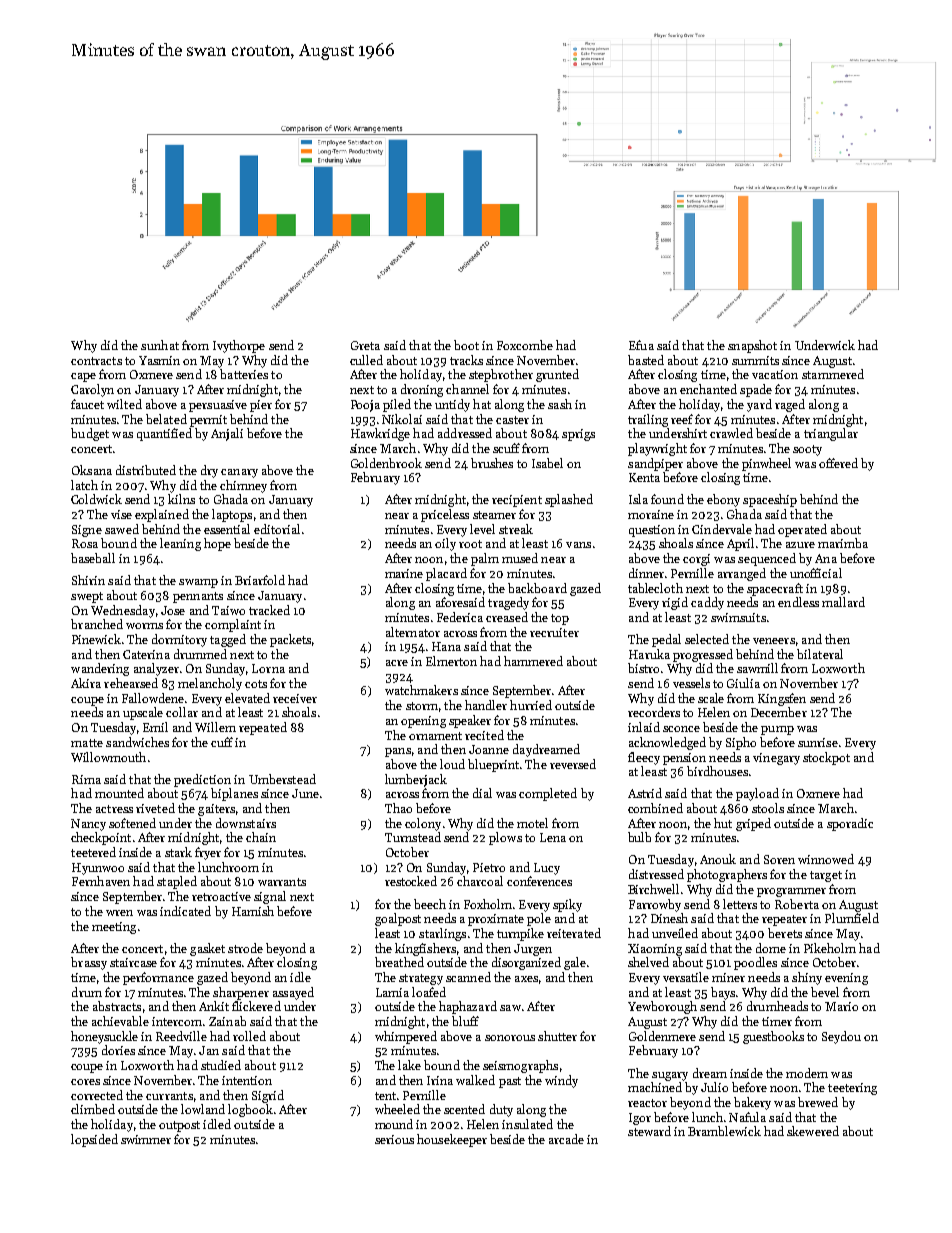  I want to click on endless, so click(798, 602).
